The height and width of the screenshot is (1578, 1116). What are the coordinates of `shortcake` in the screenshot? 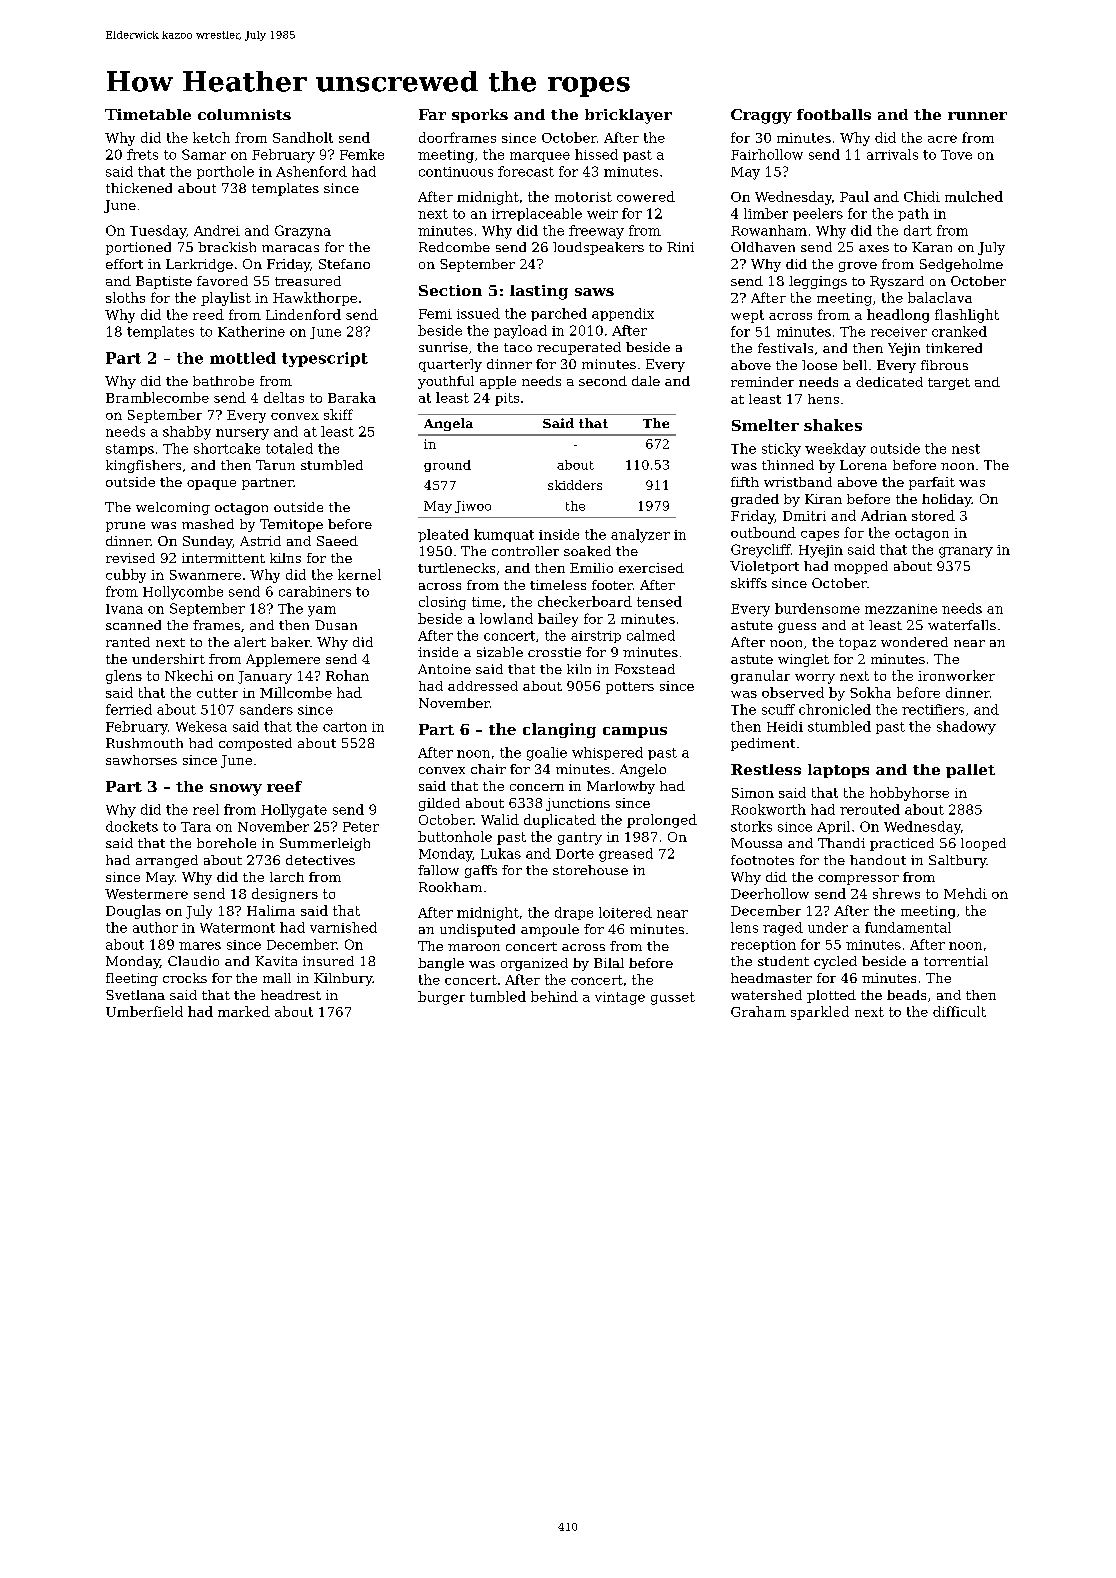 It's located at (227, 448).
